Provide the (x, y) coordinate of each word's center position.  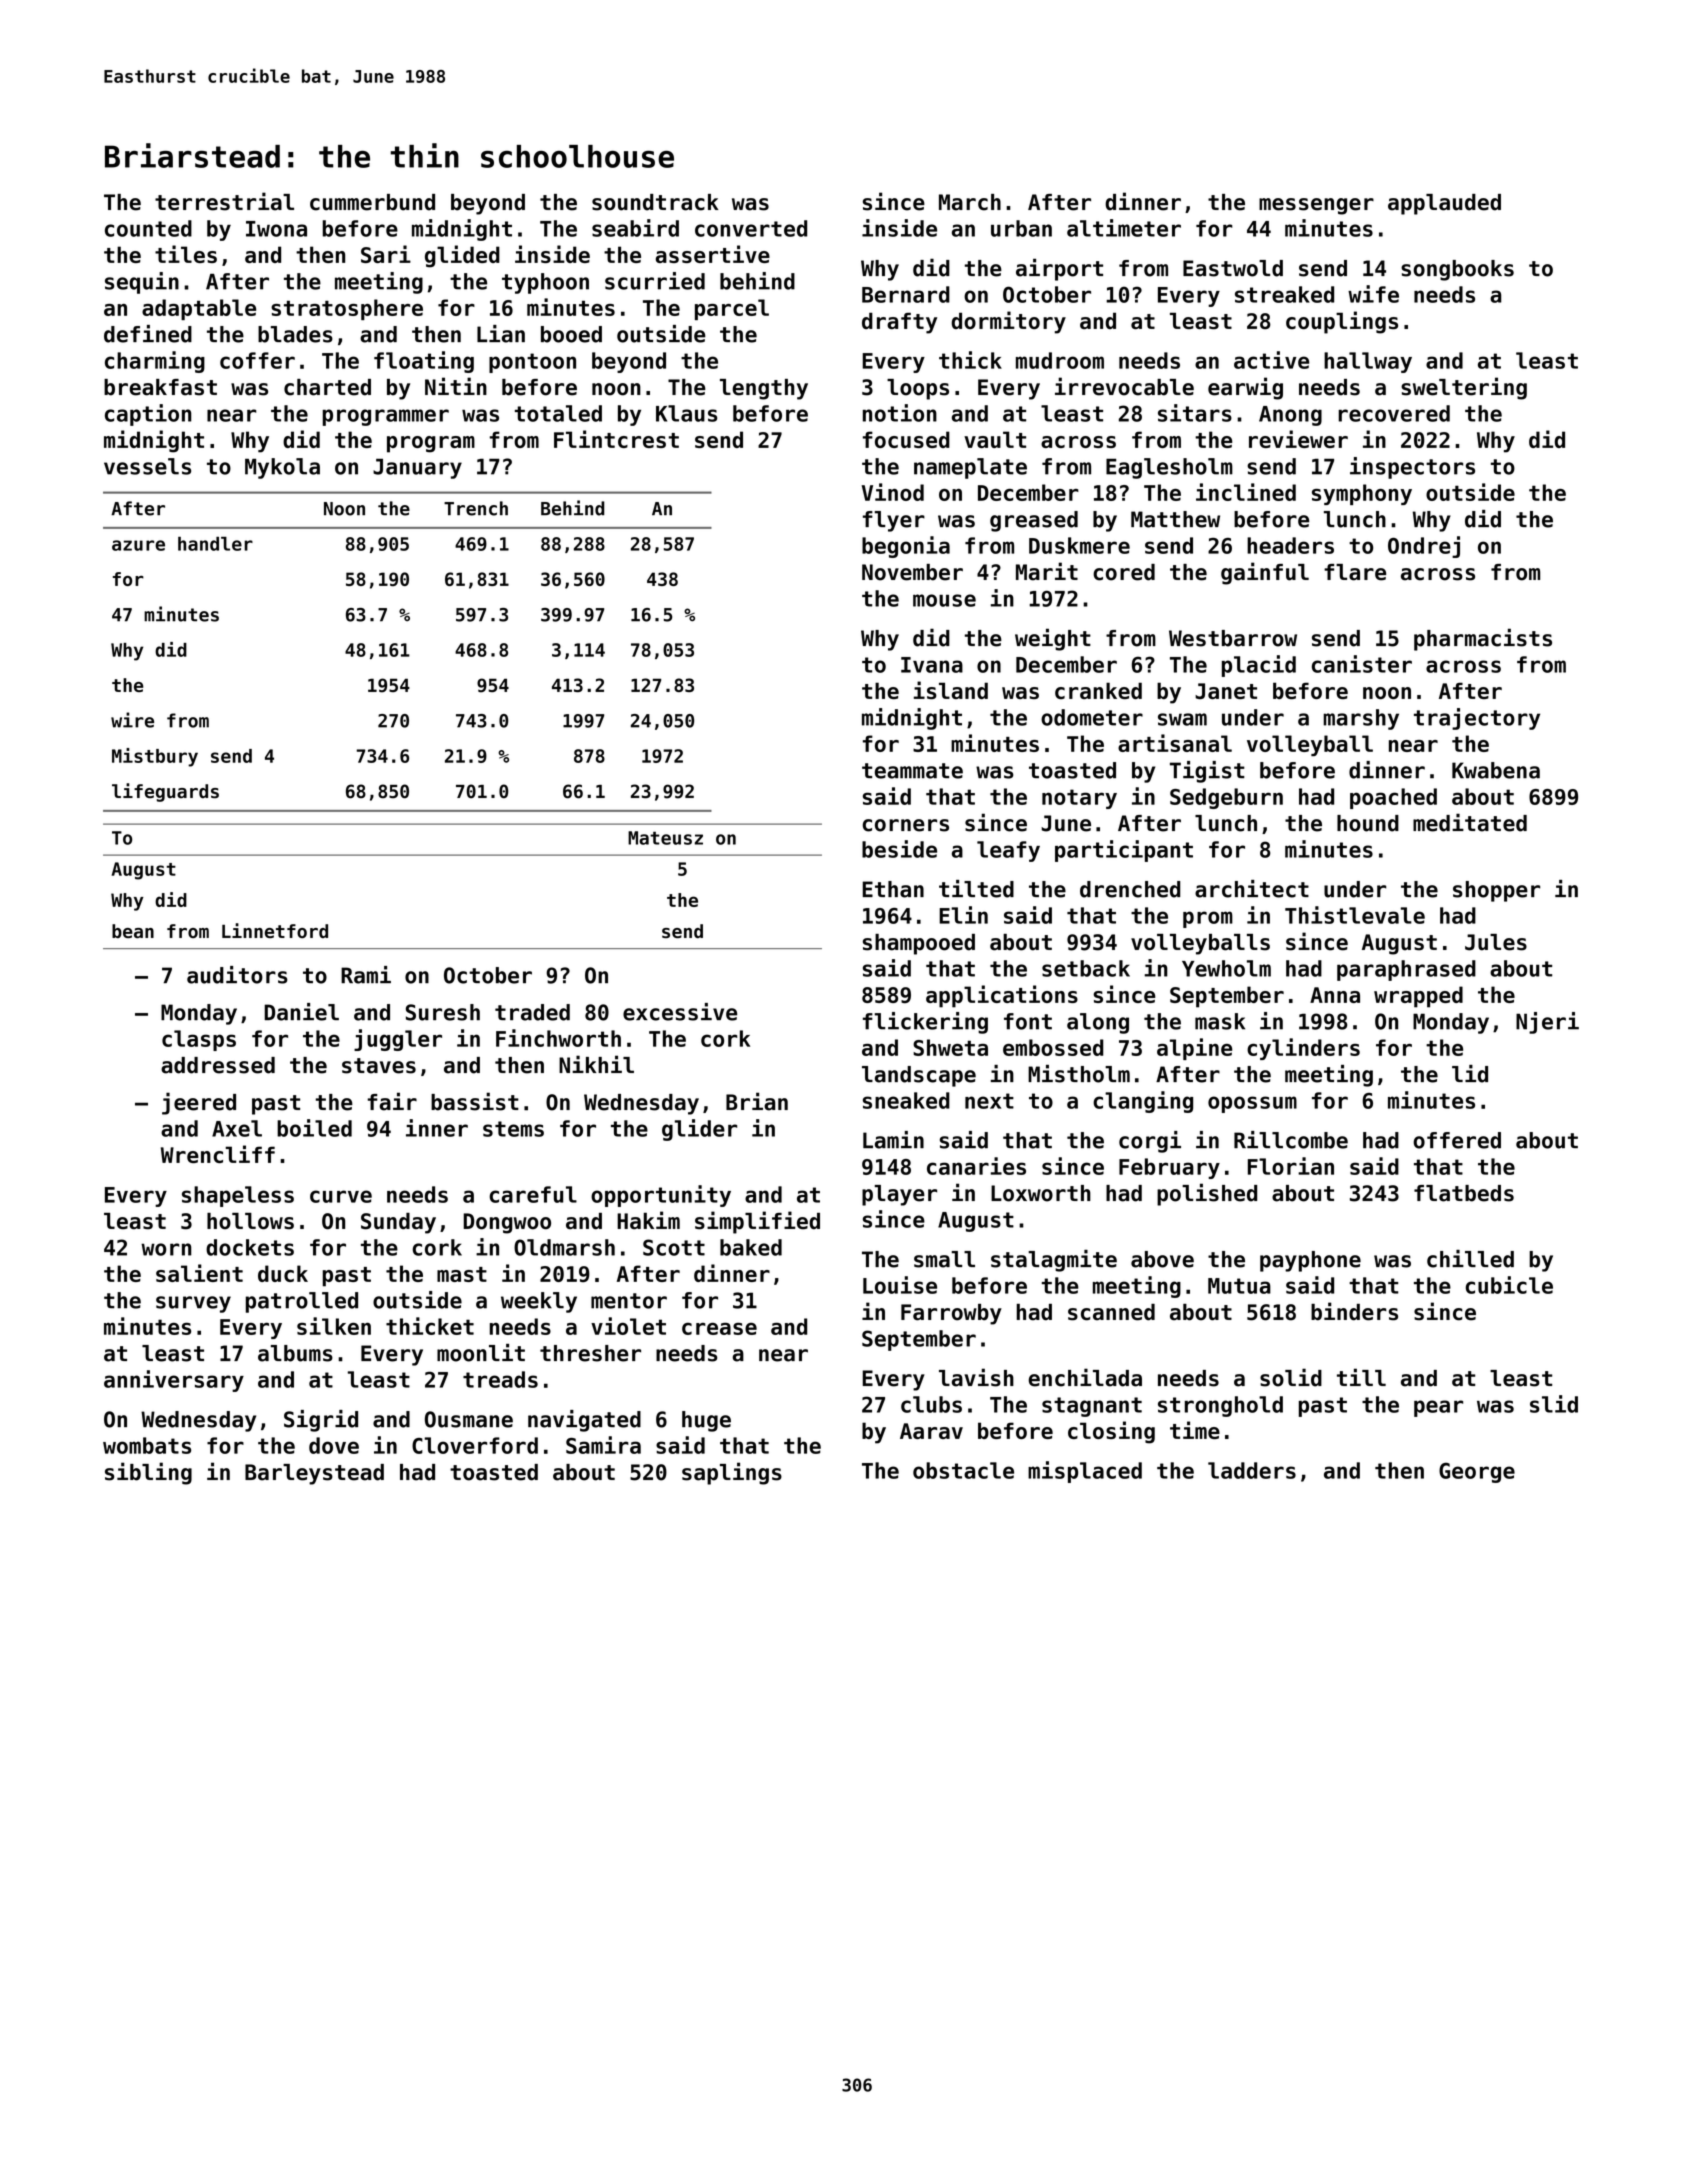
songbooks (1457, 270)
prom (1208, 919)
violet (628, 1326)
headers (1290, 545)
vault (995, 439)
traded (532, 1012)
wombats (147, 1445)
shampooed (919, 944)
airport (1059, 270)
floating (424, 362)
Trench (476, 508)
